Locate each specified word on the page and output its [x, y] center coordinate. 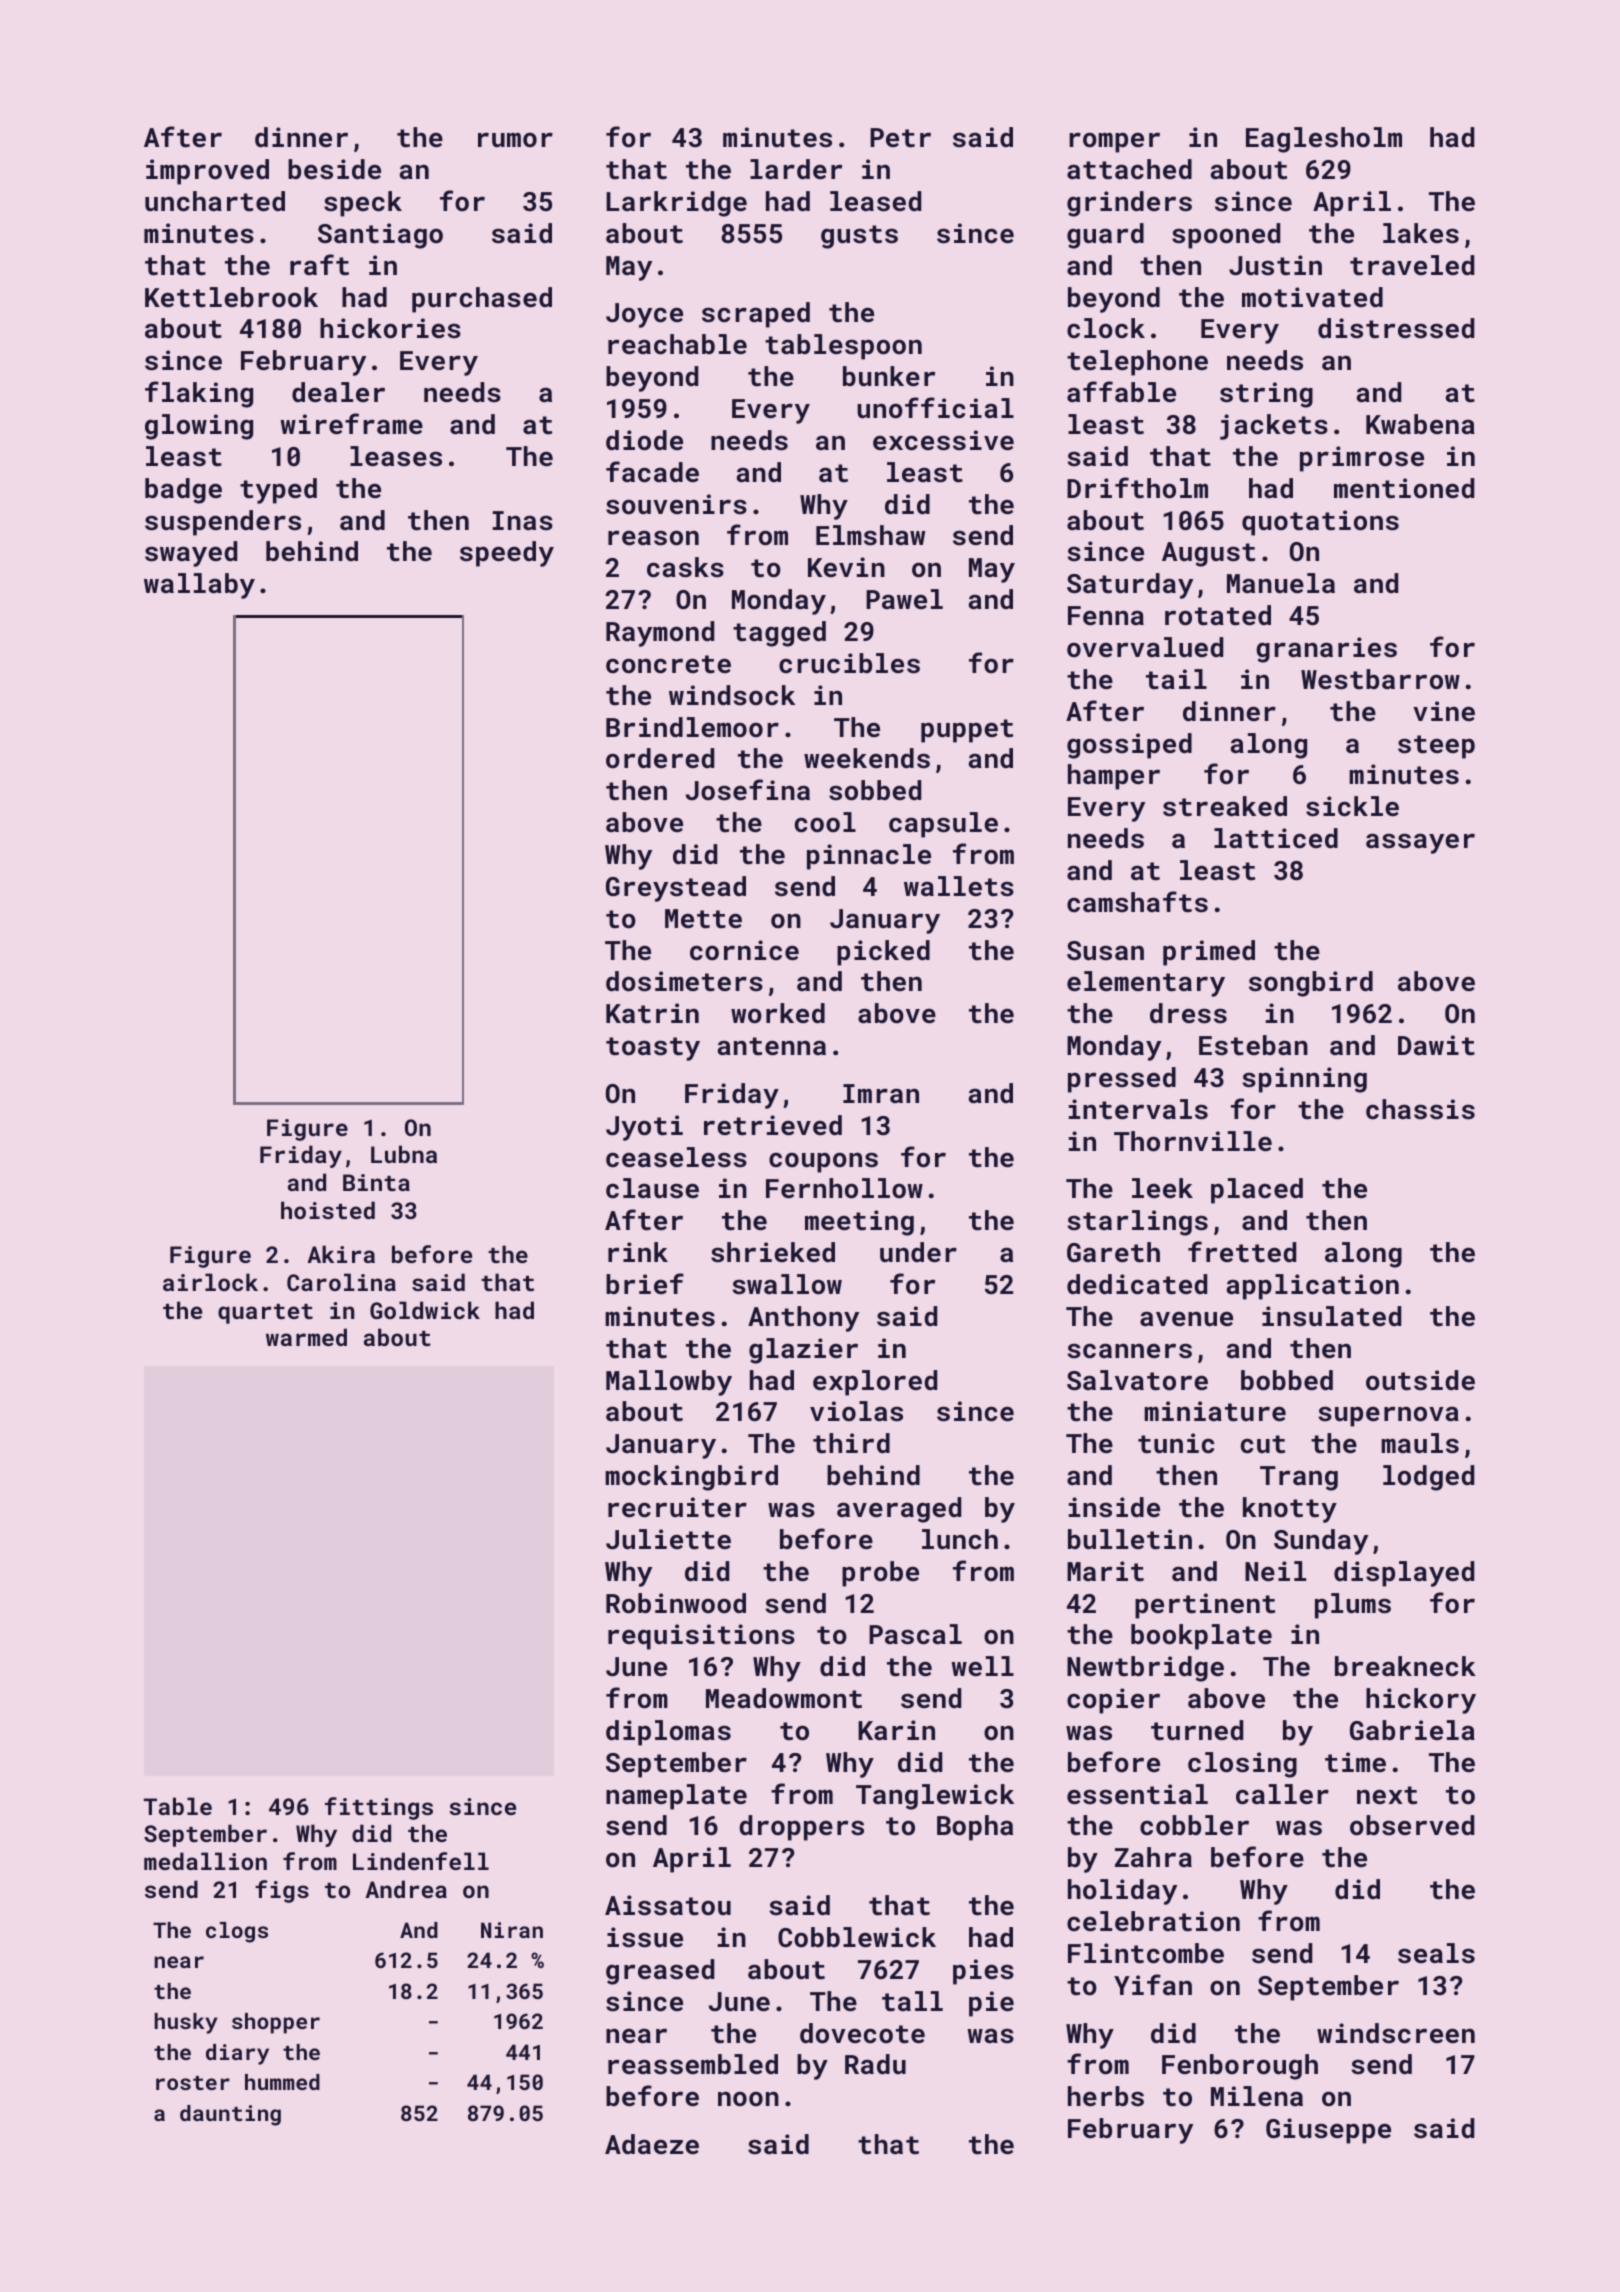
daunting [230, 2115]
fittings [379, 1808]
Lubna [404, 1154]
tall [912, 2001]
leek [1162, 1188]
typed [278, 491]
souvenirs [676, 504]
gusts [859, 237]
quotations [1320, 523]
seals [1436, 1953]
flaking [199, 394]
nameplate [676, 1797]
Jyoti [644, 1128]
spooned [1226, 236]
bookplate [1201, 1637]
